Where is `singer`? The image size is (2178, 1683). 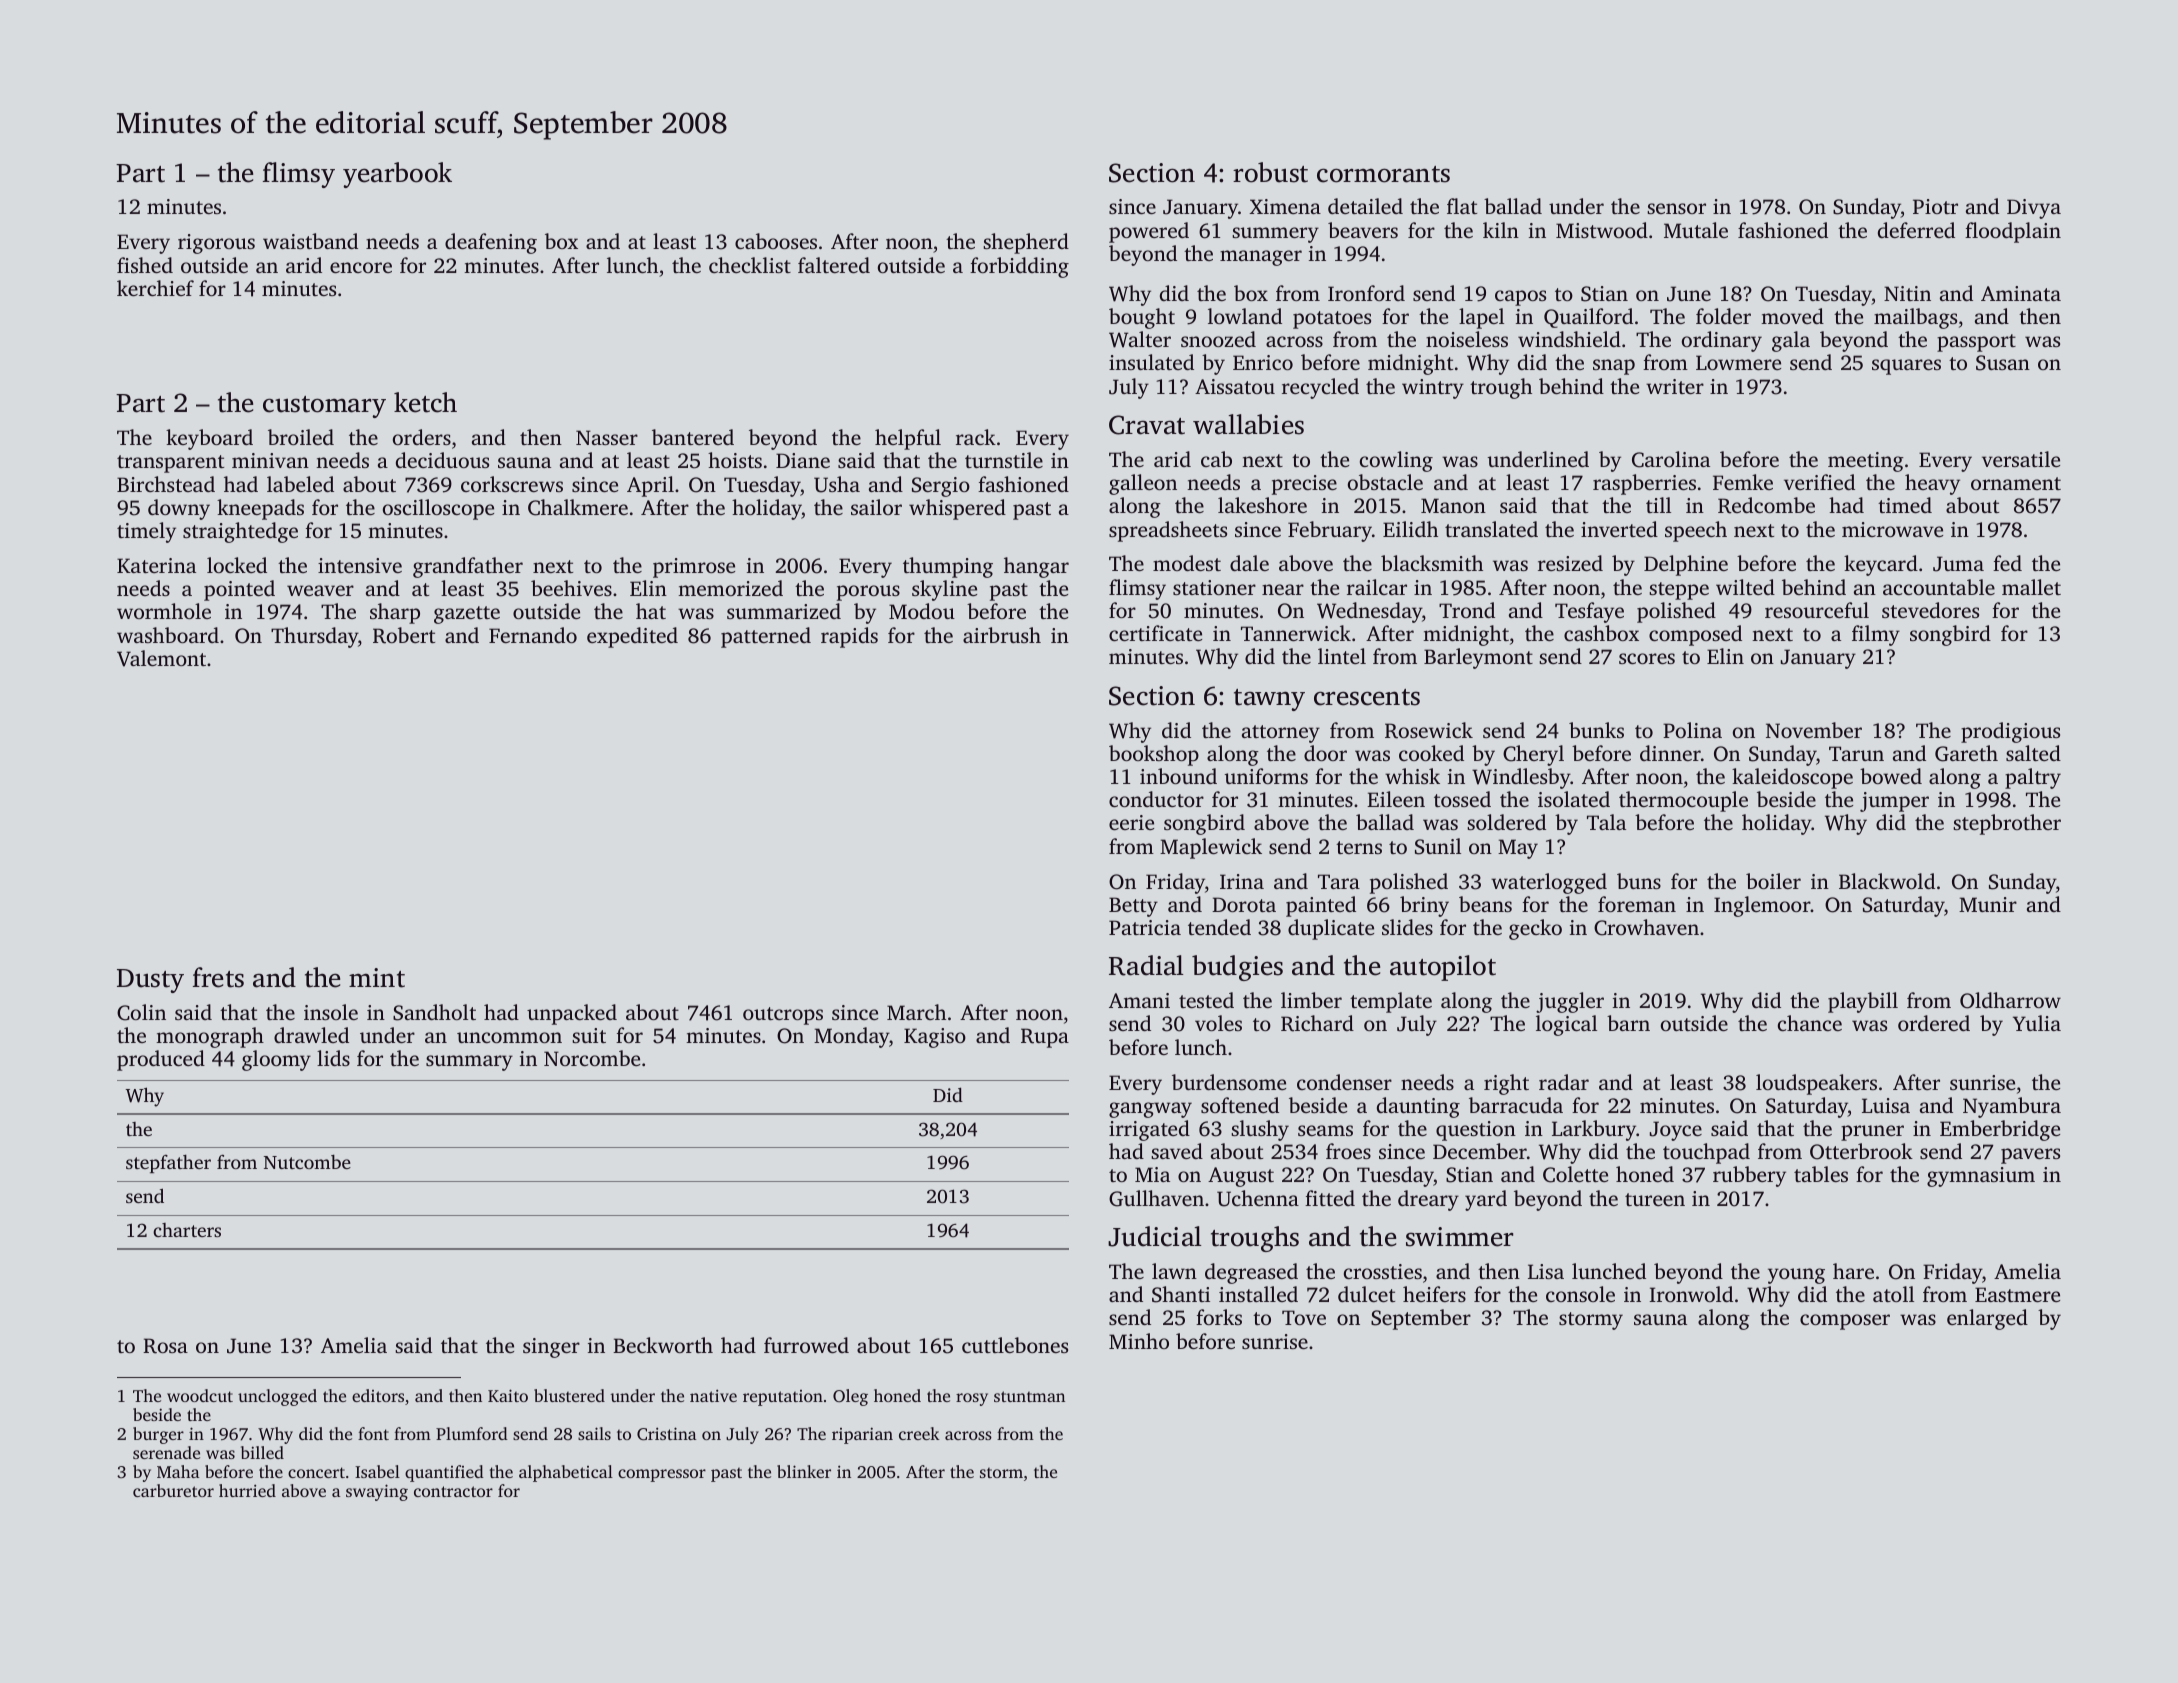
singer is located at coordinates (551, 1348).
